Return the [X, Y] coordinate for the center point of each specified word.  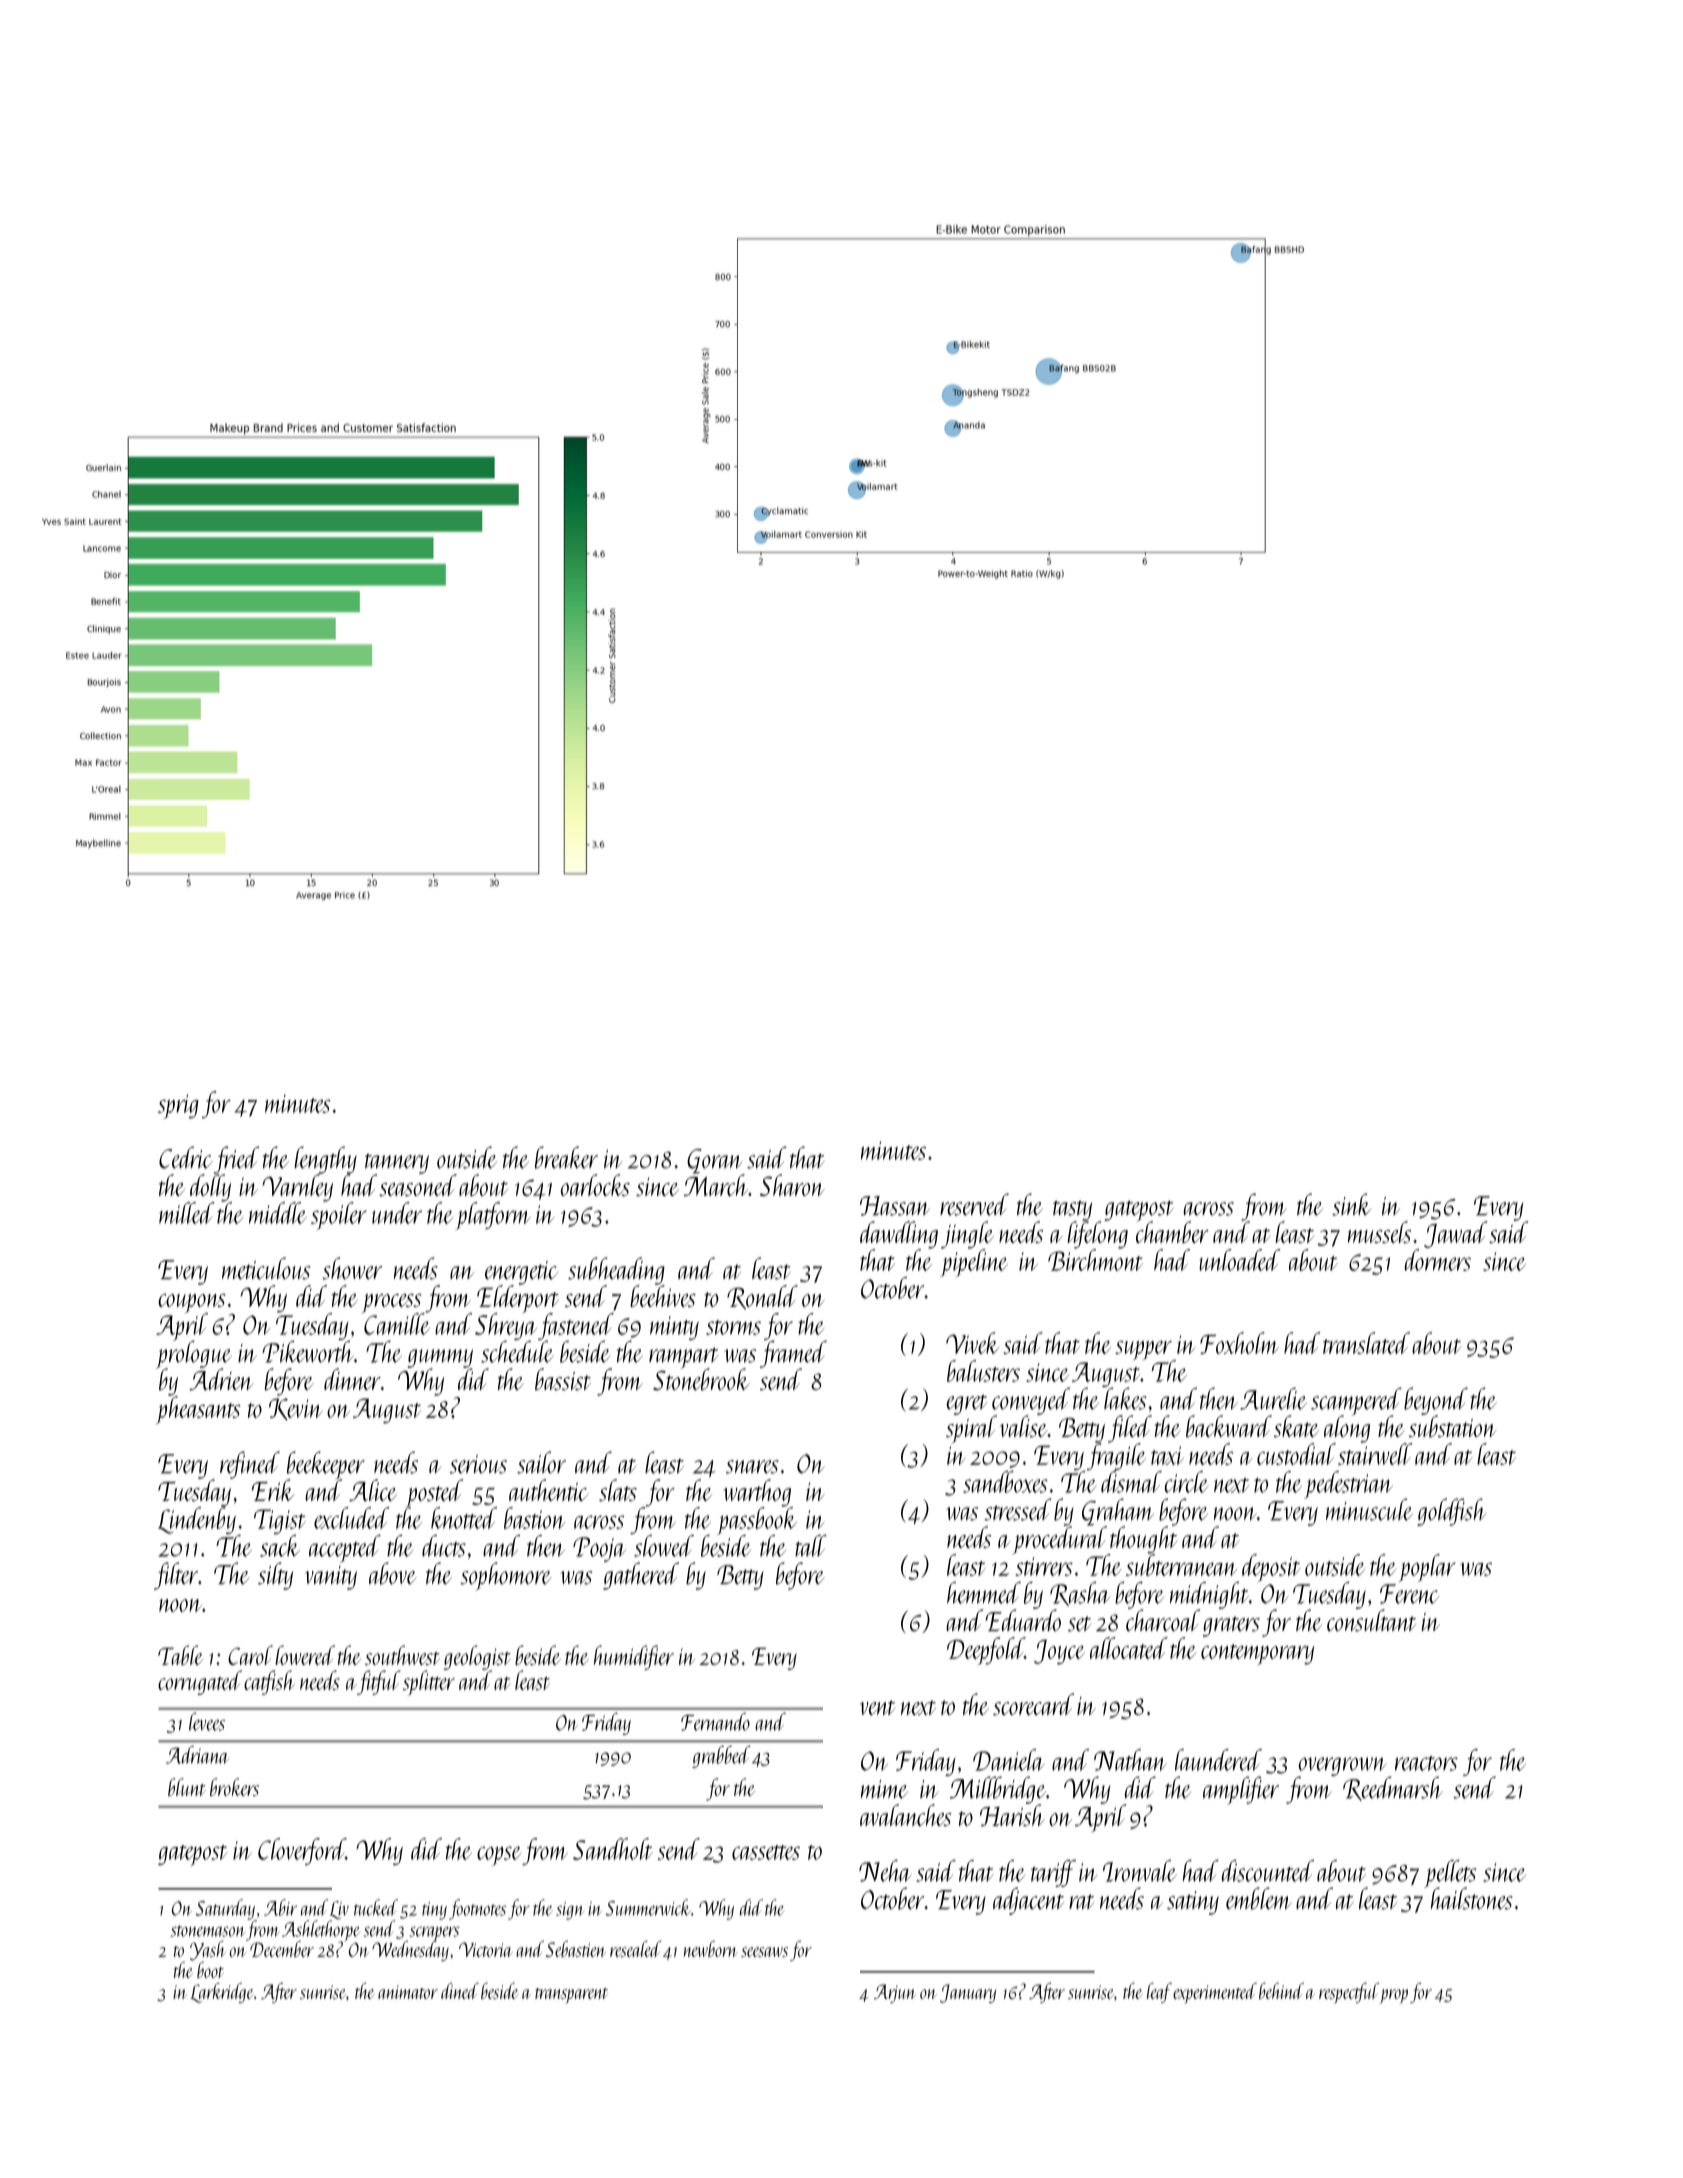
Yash [208, 1951]
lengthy [325, 1160]
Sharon [792, 1185]
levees [207, 1722]
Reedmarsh [1393, 1788]
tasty [1072, 1210]
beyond [1436, 1401]
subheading [616, 1271]
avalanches [906, 1815]
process [392, 1303]
